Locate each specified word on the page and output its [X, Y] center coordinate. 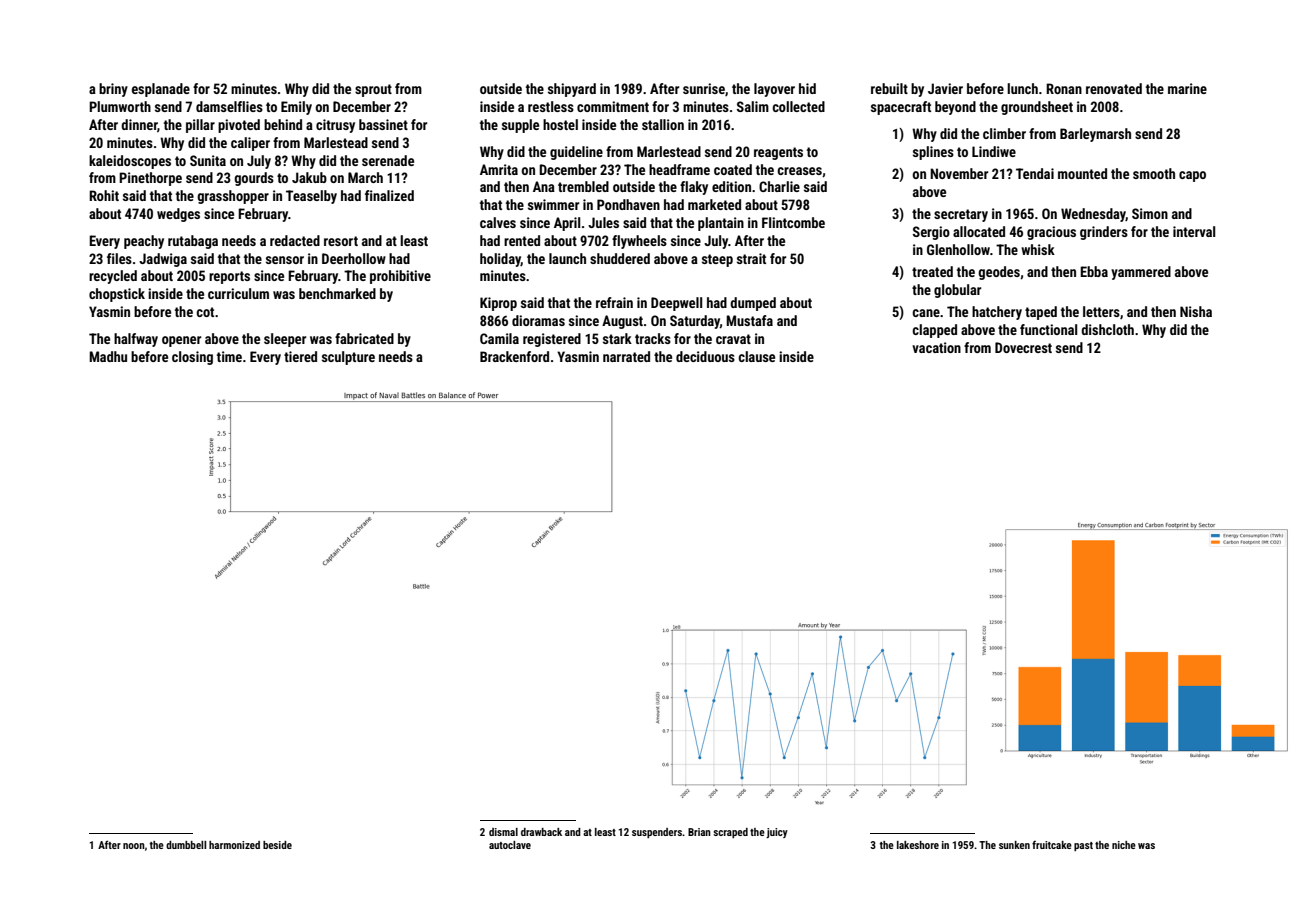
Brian [699, 832]
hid [807, 88]
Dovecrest [1023, 347]
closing [192, 358]
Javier [945, 88]
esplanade [161, 90]
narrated [626, 356]
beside [277, 845]
